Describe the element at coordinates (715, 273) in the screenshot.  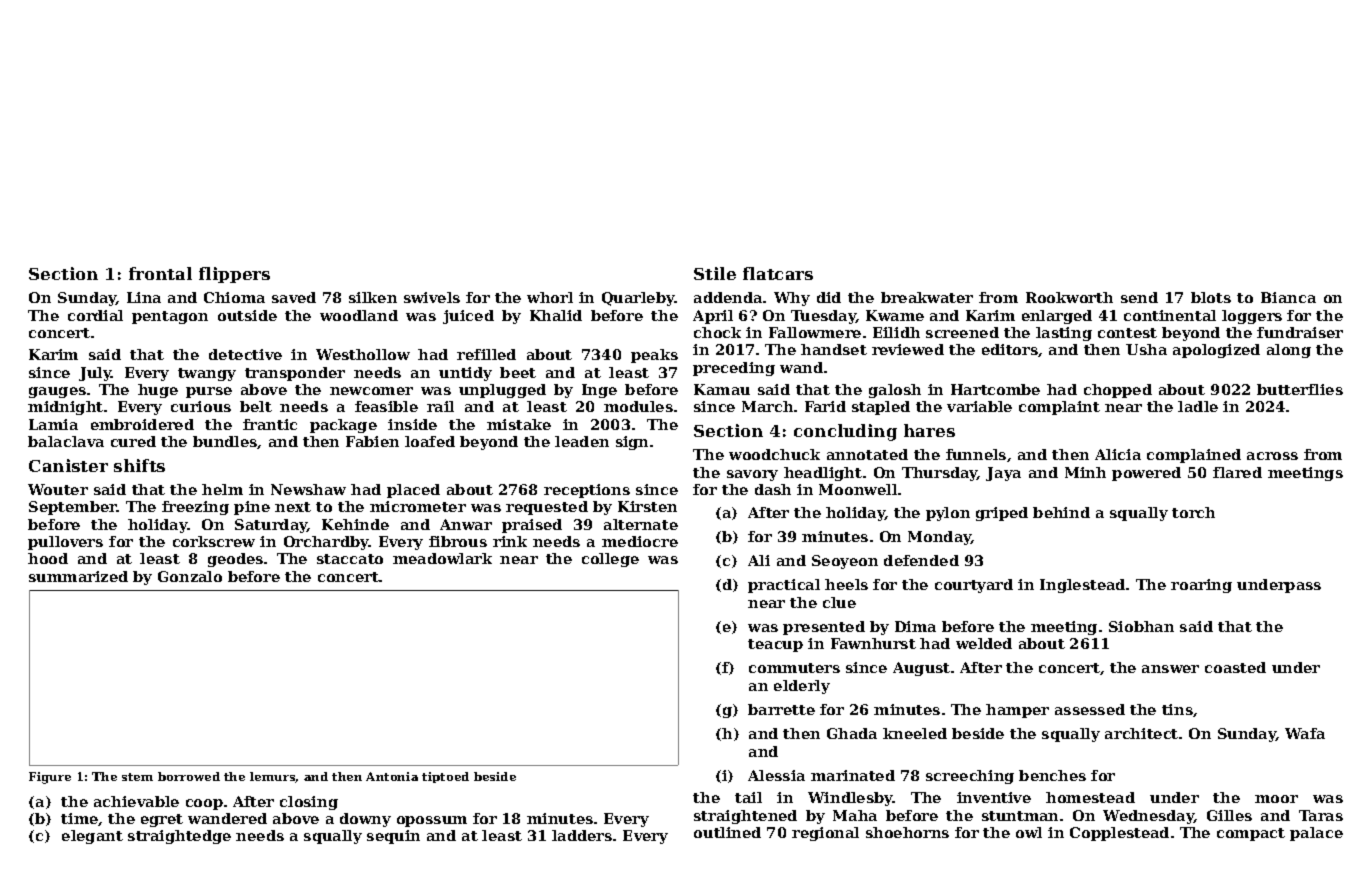
I see `Stile` at that location.
